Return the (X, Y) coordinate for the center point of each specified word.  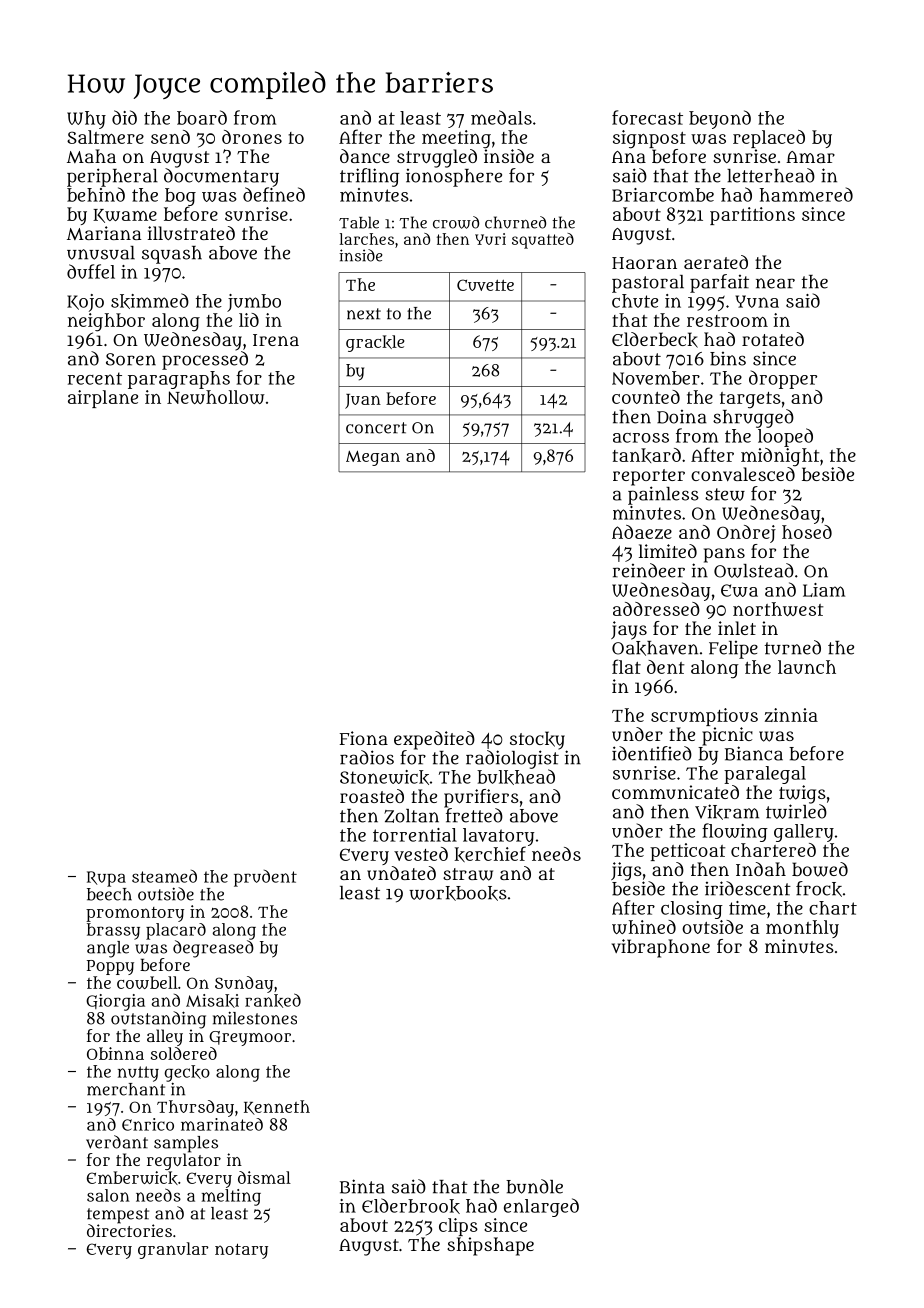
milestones (255, 1018)
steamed (164, 876)
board (202, 117)
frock (819, 889)
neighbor (106, 322)
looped (785, 437)
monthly (802, 929)
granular (173, 1250)
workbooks (458, 893)
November (656, 378)
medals (501, 117)
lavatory (498, 837)
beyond (720, 119)
